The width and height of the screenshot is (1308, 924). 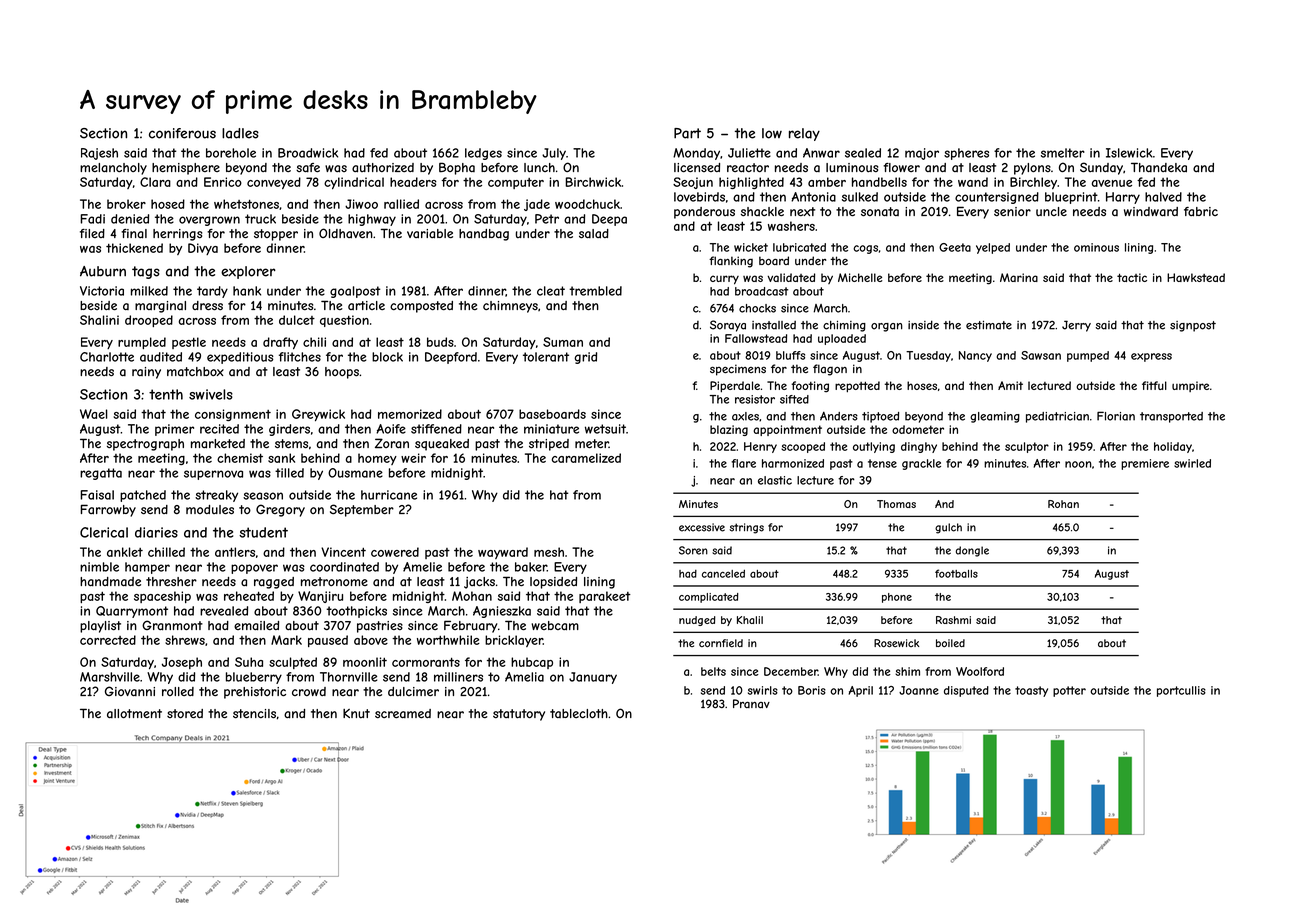 I want to click on relay, so click(x=804, y=134).
